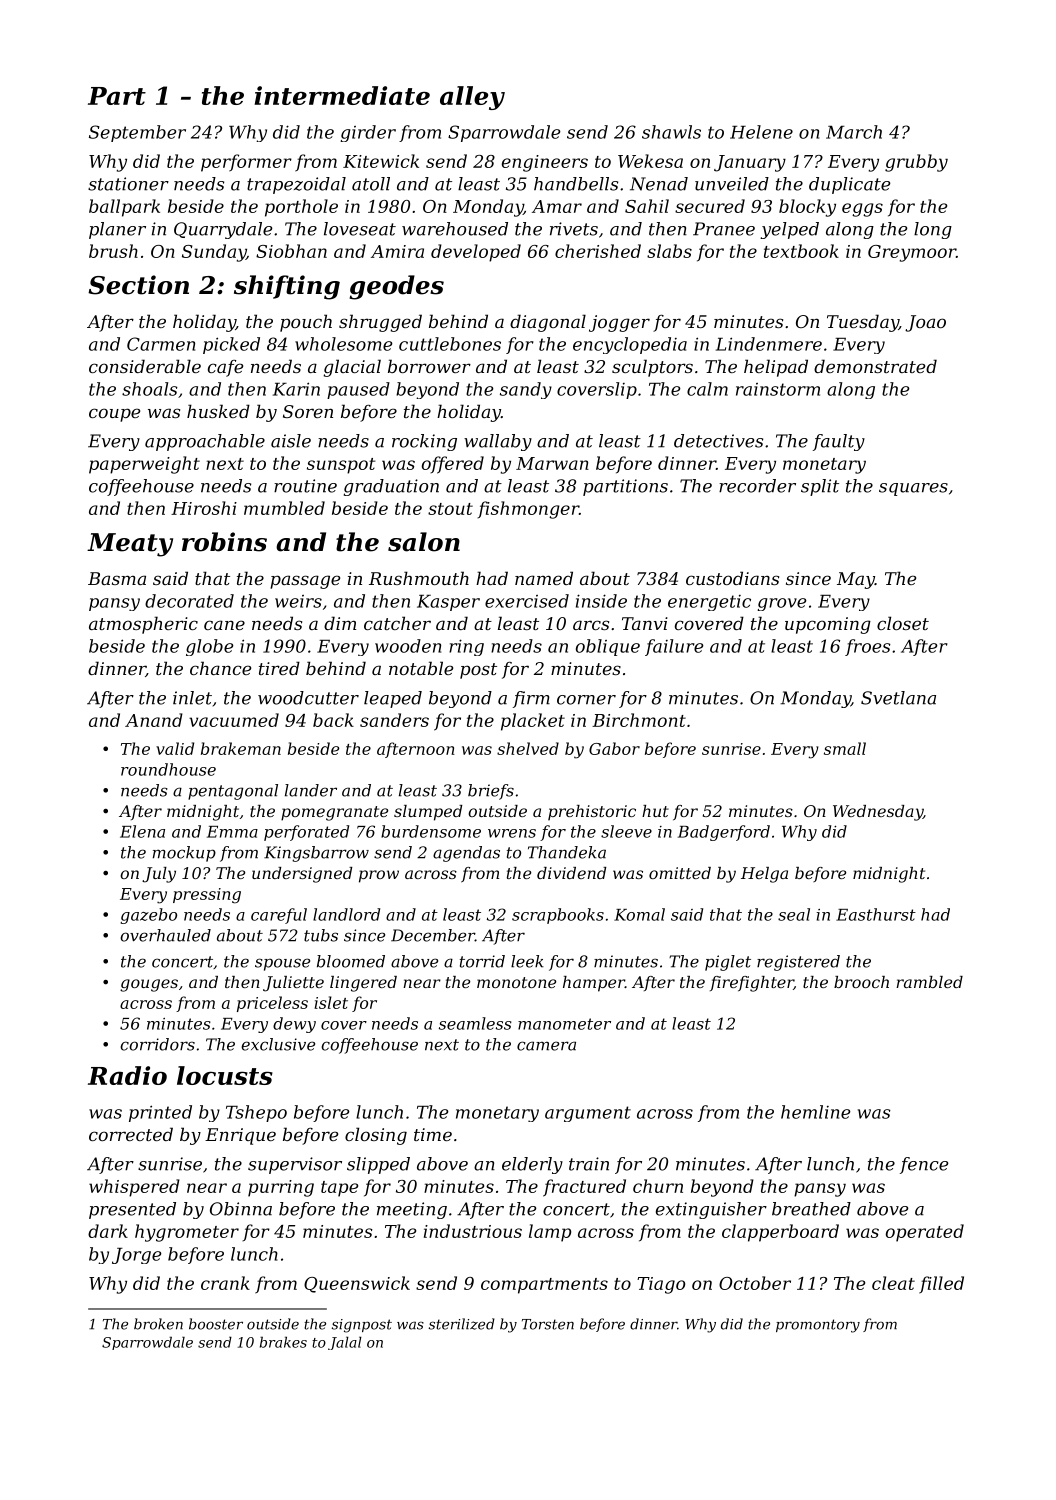 The image size is (1056, 1500). I want to click on exercised, so click(527, 601).
